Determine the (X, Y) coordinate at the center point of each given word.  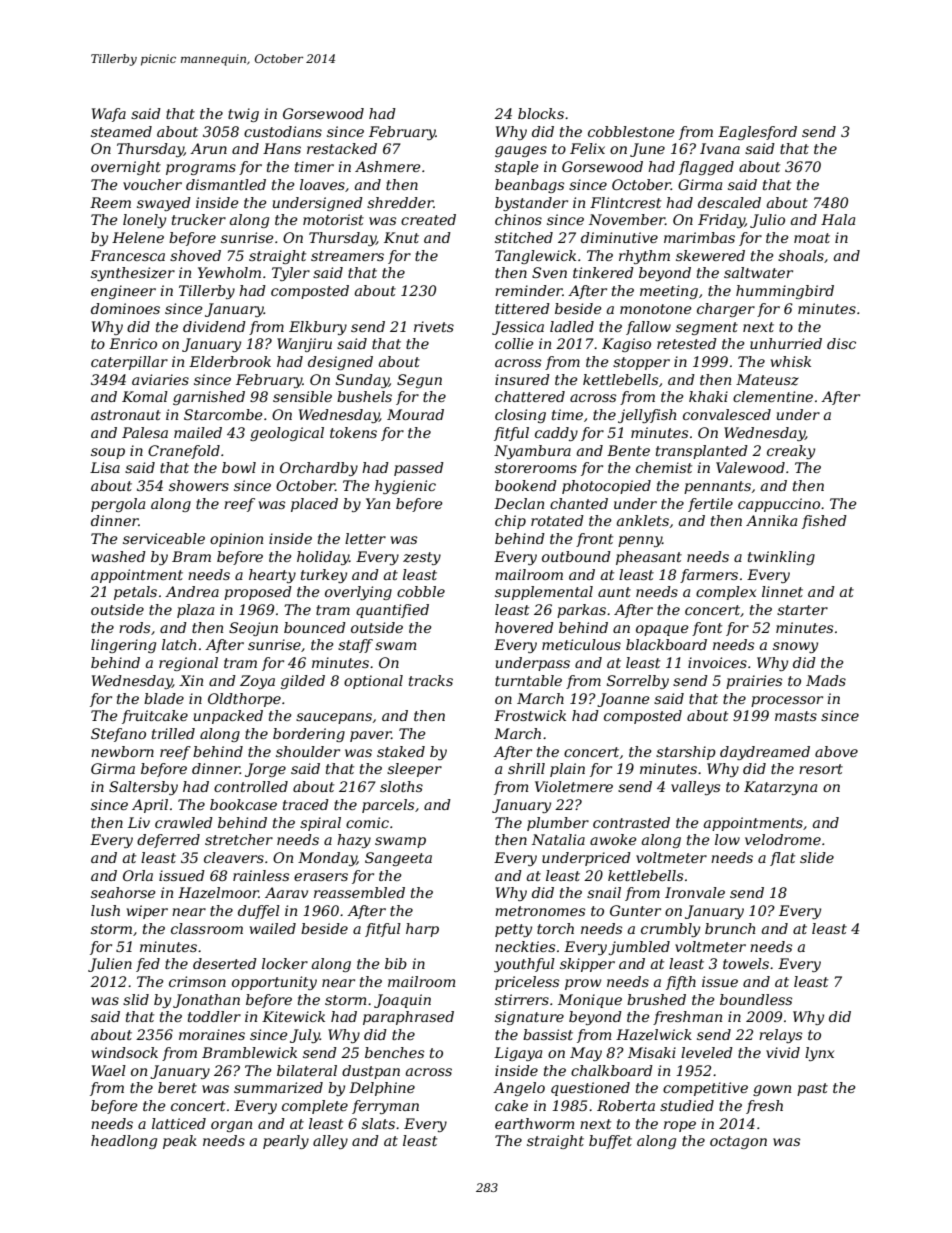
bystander (531, 204)
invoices (717, 662)
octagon (738, 1142)
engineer (123, 292)
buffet (610, 1142)
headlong (124, 1142)
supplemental (544, 593)
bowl (239, 467)
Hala (838, 219)
